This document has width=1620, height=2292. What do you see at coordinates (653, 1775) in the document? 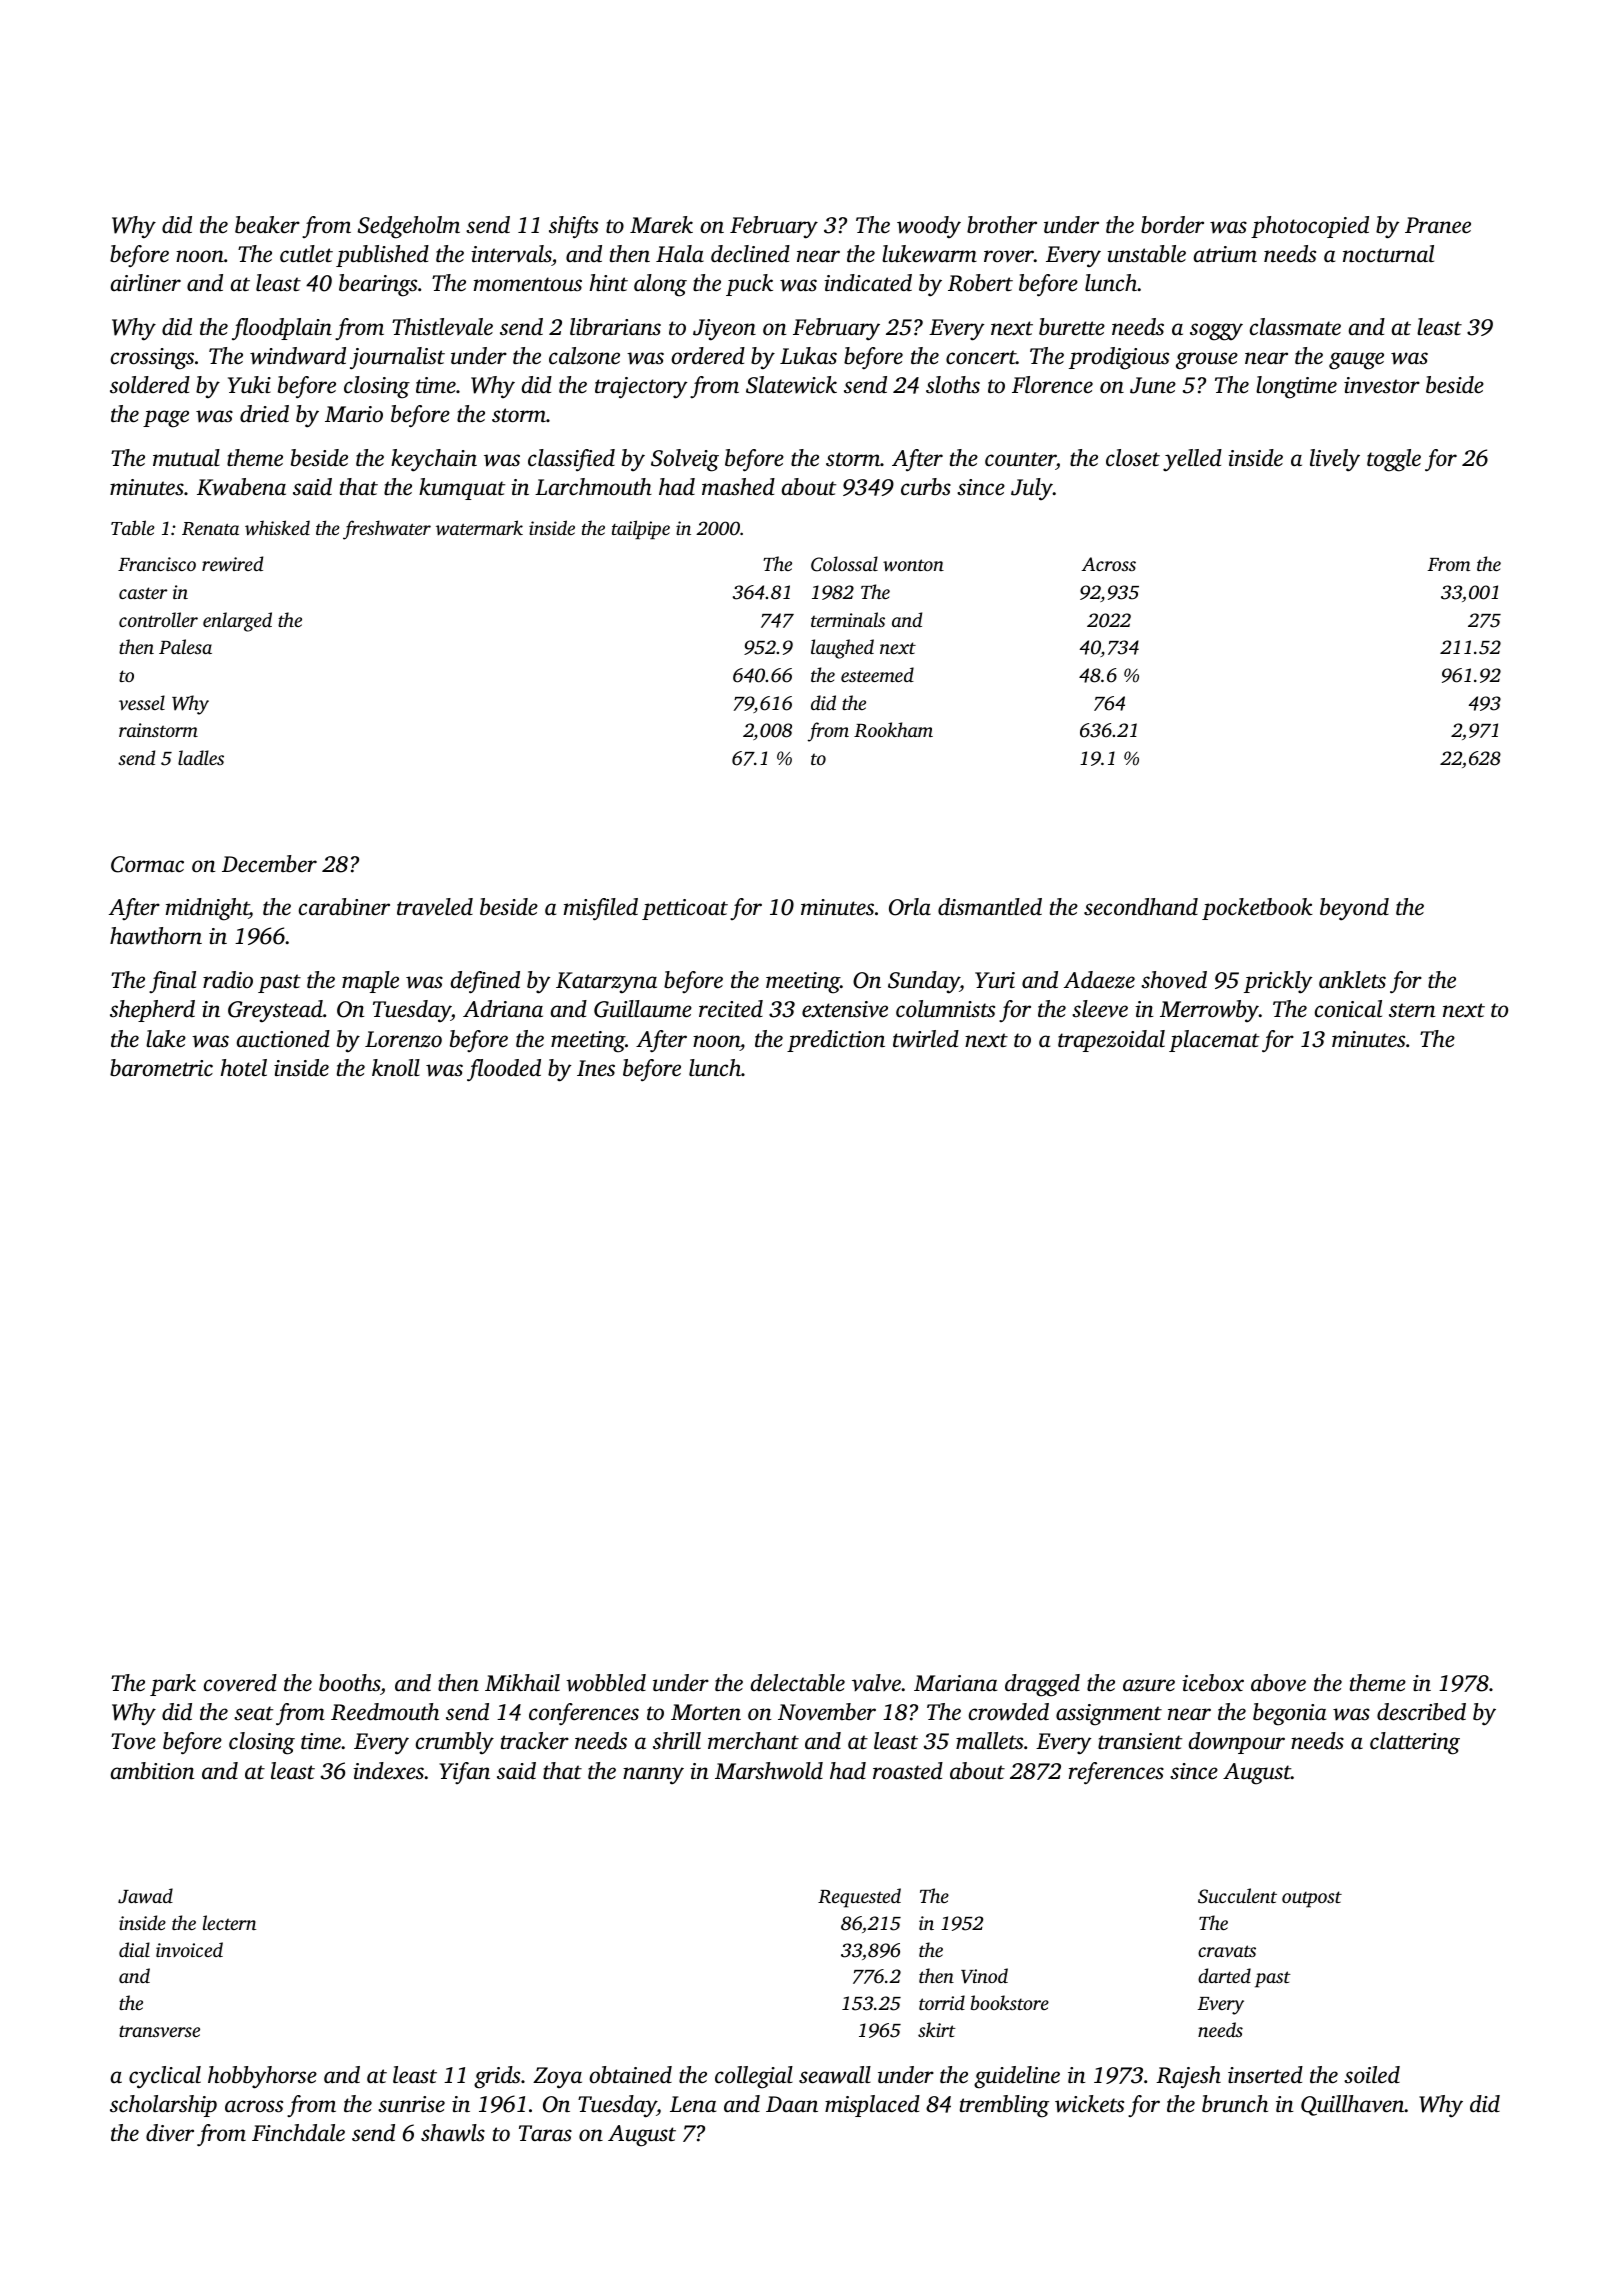
I see `nanny` at bounding box center [653, 1775].
